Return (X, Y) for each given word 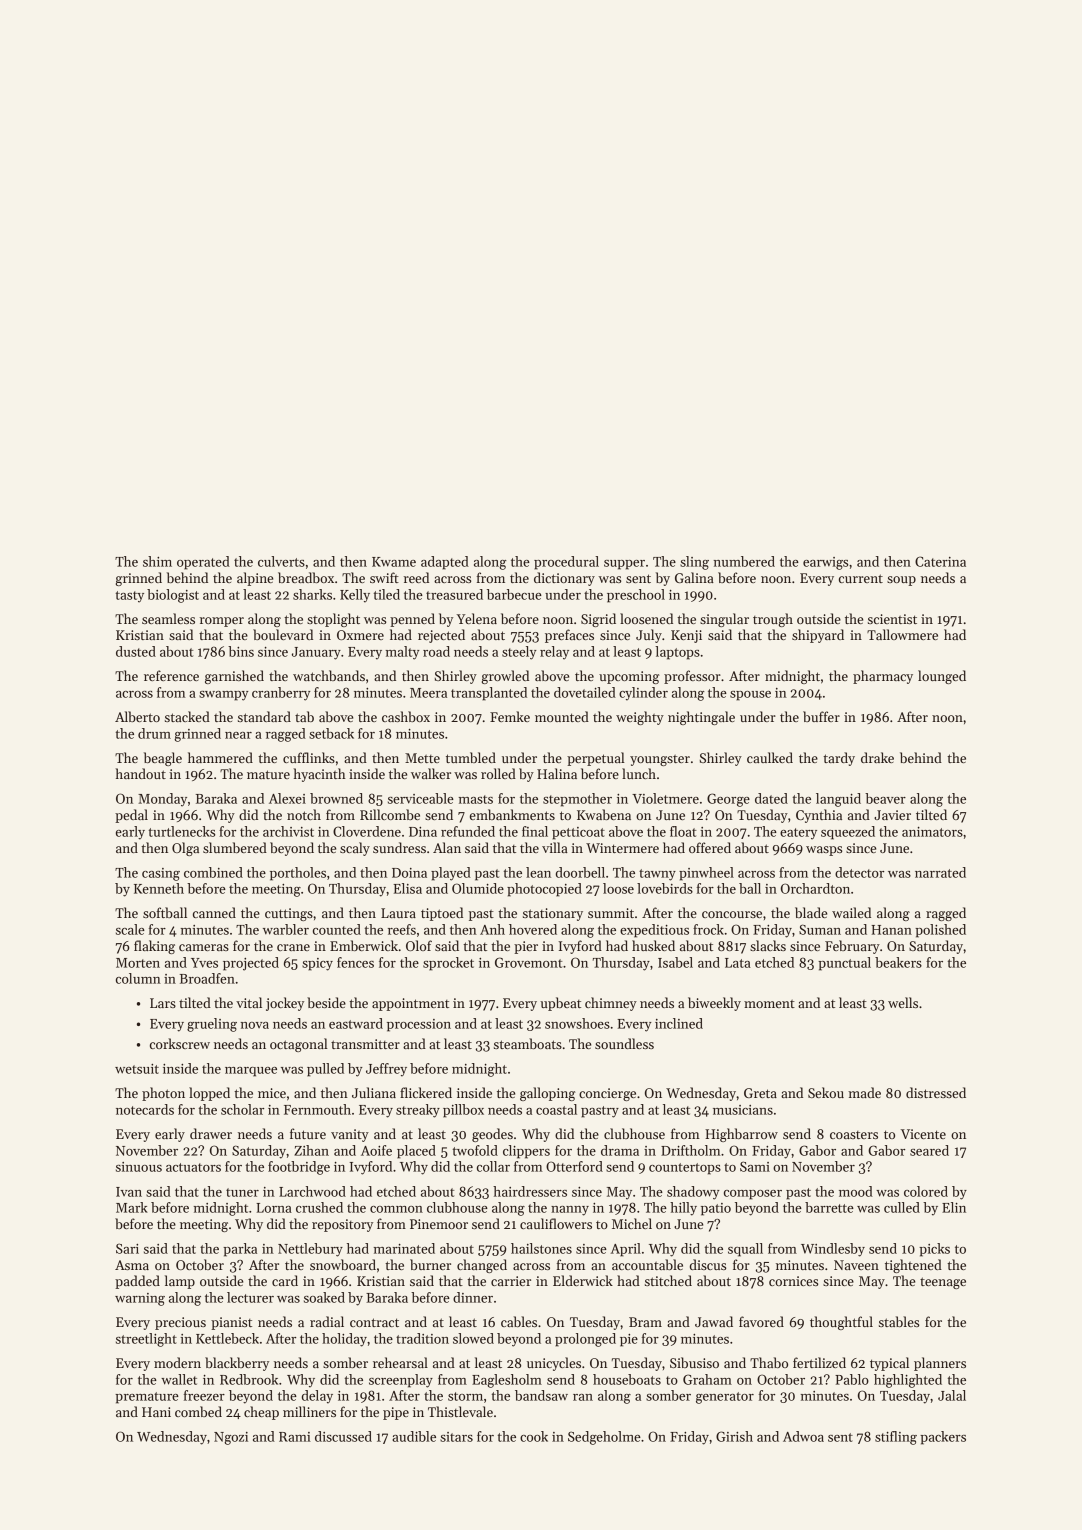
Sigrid (598, 620)
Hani (156, 1412)
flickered (426, 1092)
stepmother (577, 800)
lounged (942, 677)
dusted (136, 651)
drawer (211, 1133)
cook (534, 1436)
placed (416, 1152)
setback (331, 733)
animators (932, 832)
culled (902, 1207)
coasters (854, 1135)
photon (163, 1094)
